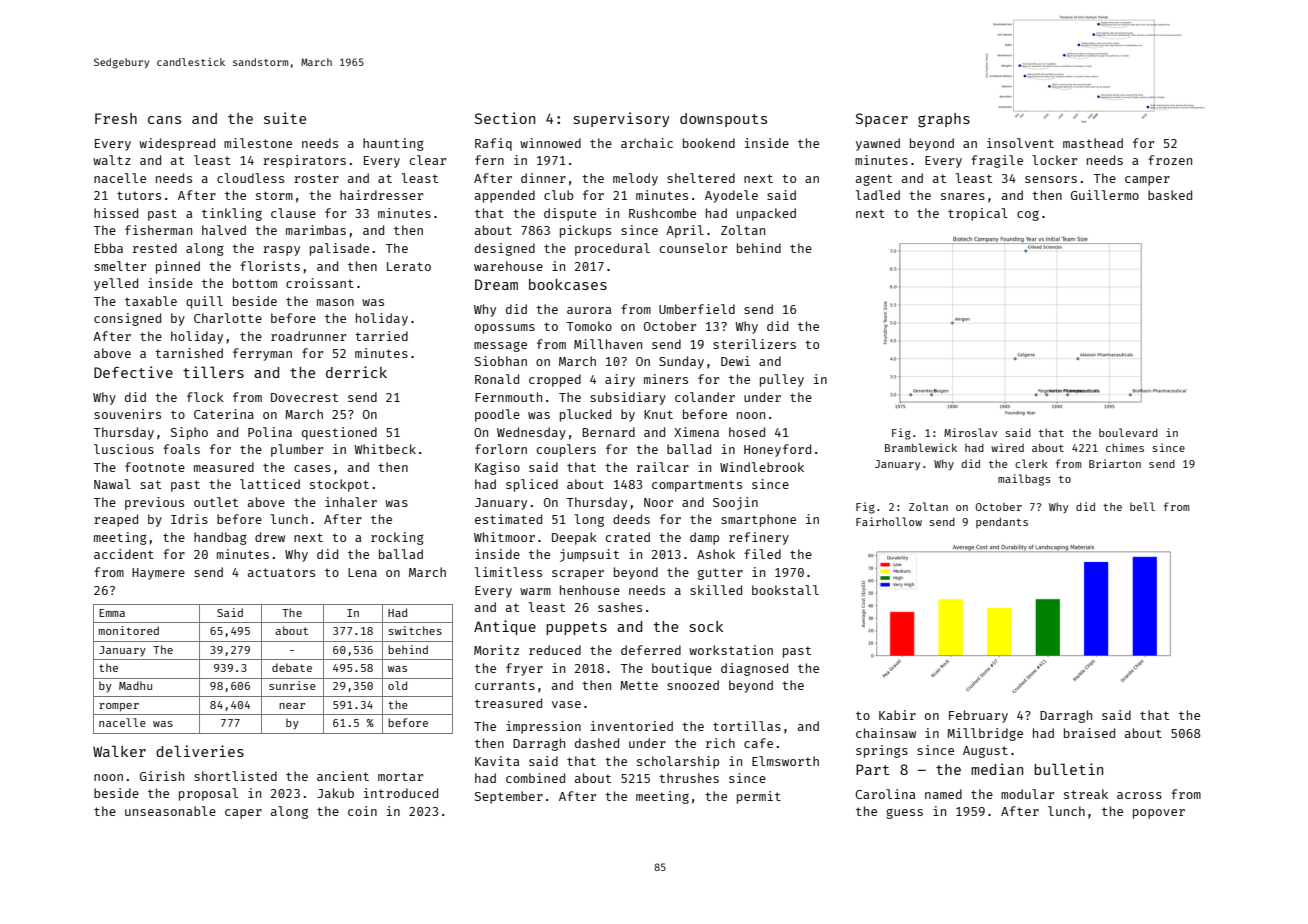 The height and width of the image is (924, 1308). I want to click on Briarton, so click(1115, 463).
